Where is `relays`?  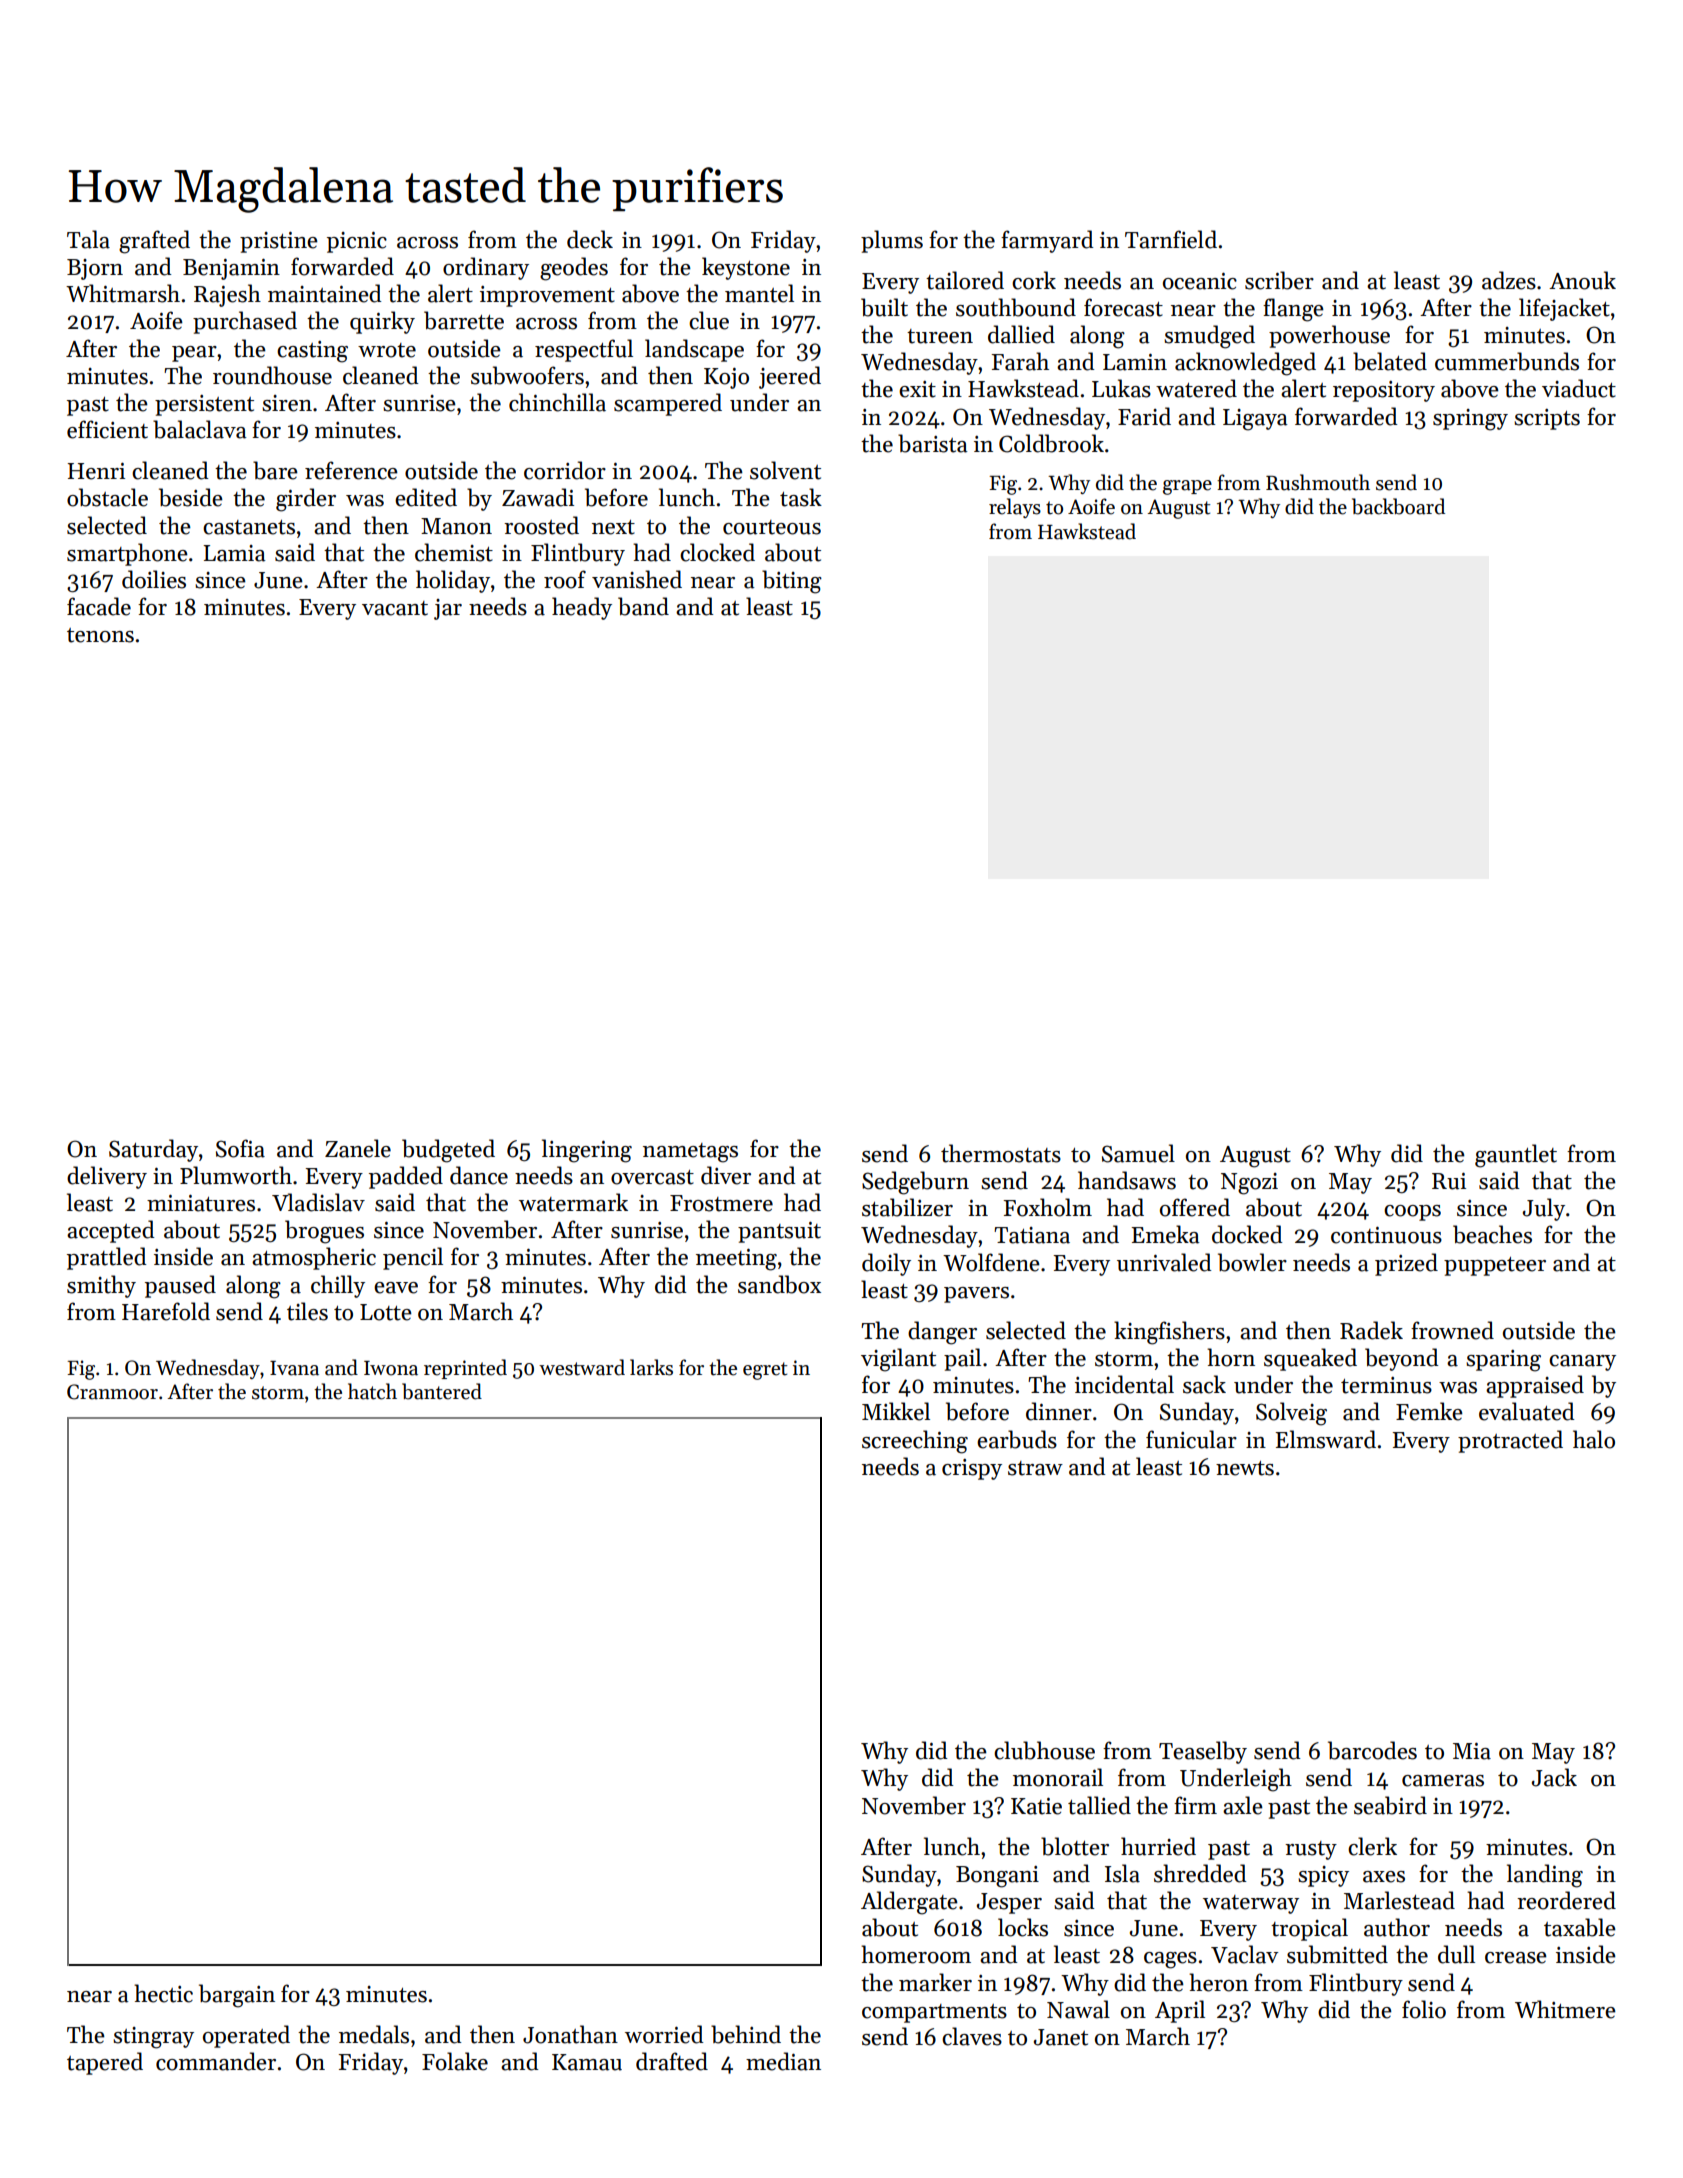 relays is located at coordinates (1015, 508).
